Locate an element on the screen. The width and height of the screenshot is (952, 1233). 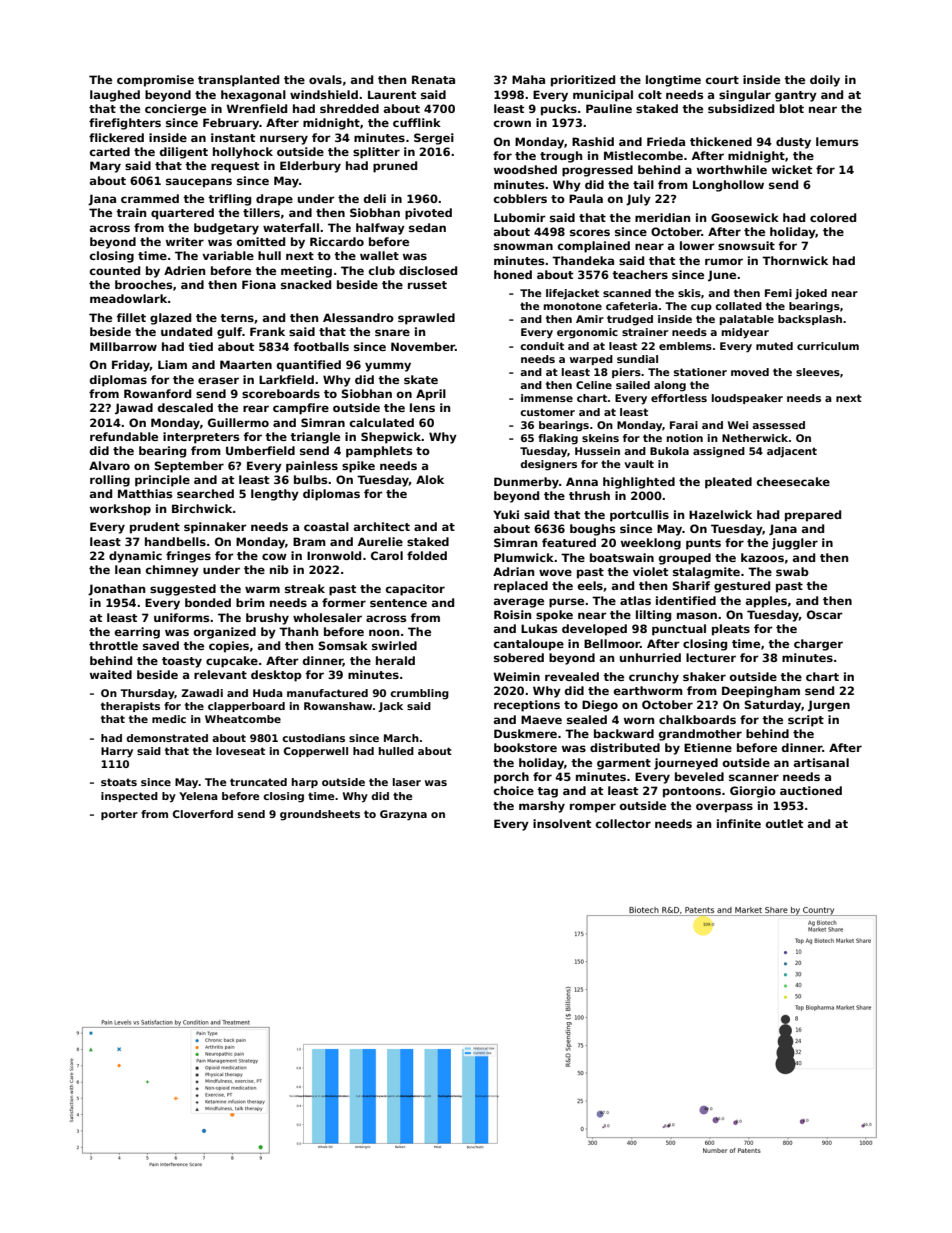
Rowanford is located at coordinates (157, 393).
